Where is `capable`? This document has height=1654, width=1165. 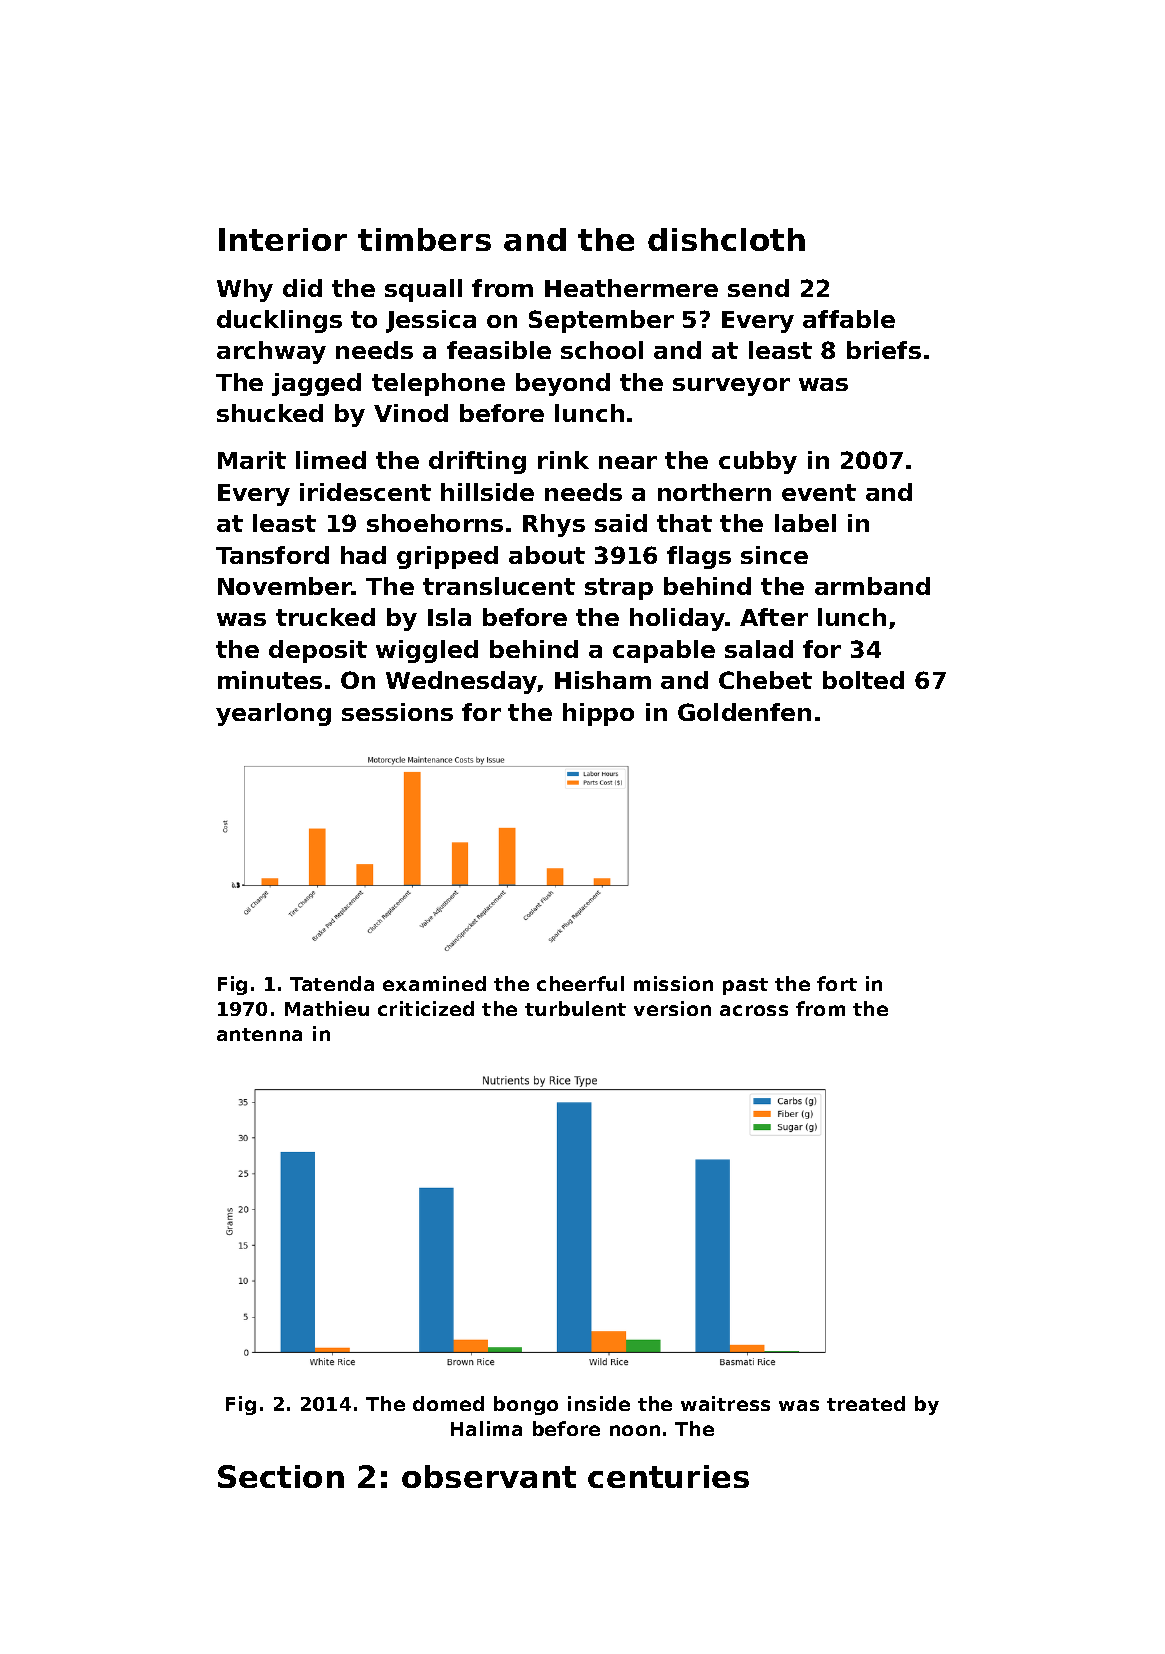
capable is located at coordinates (664, 651).
